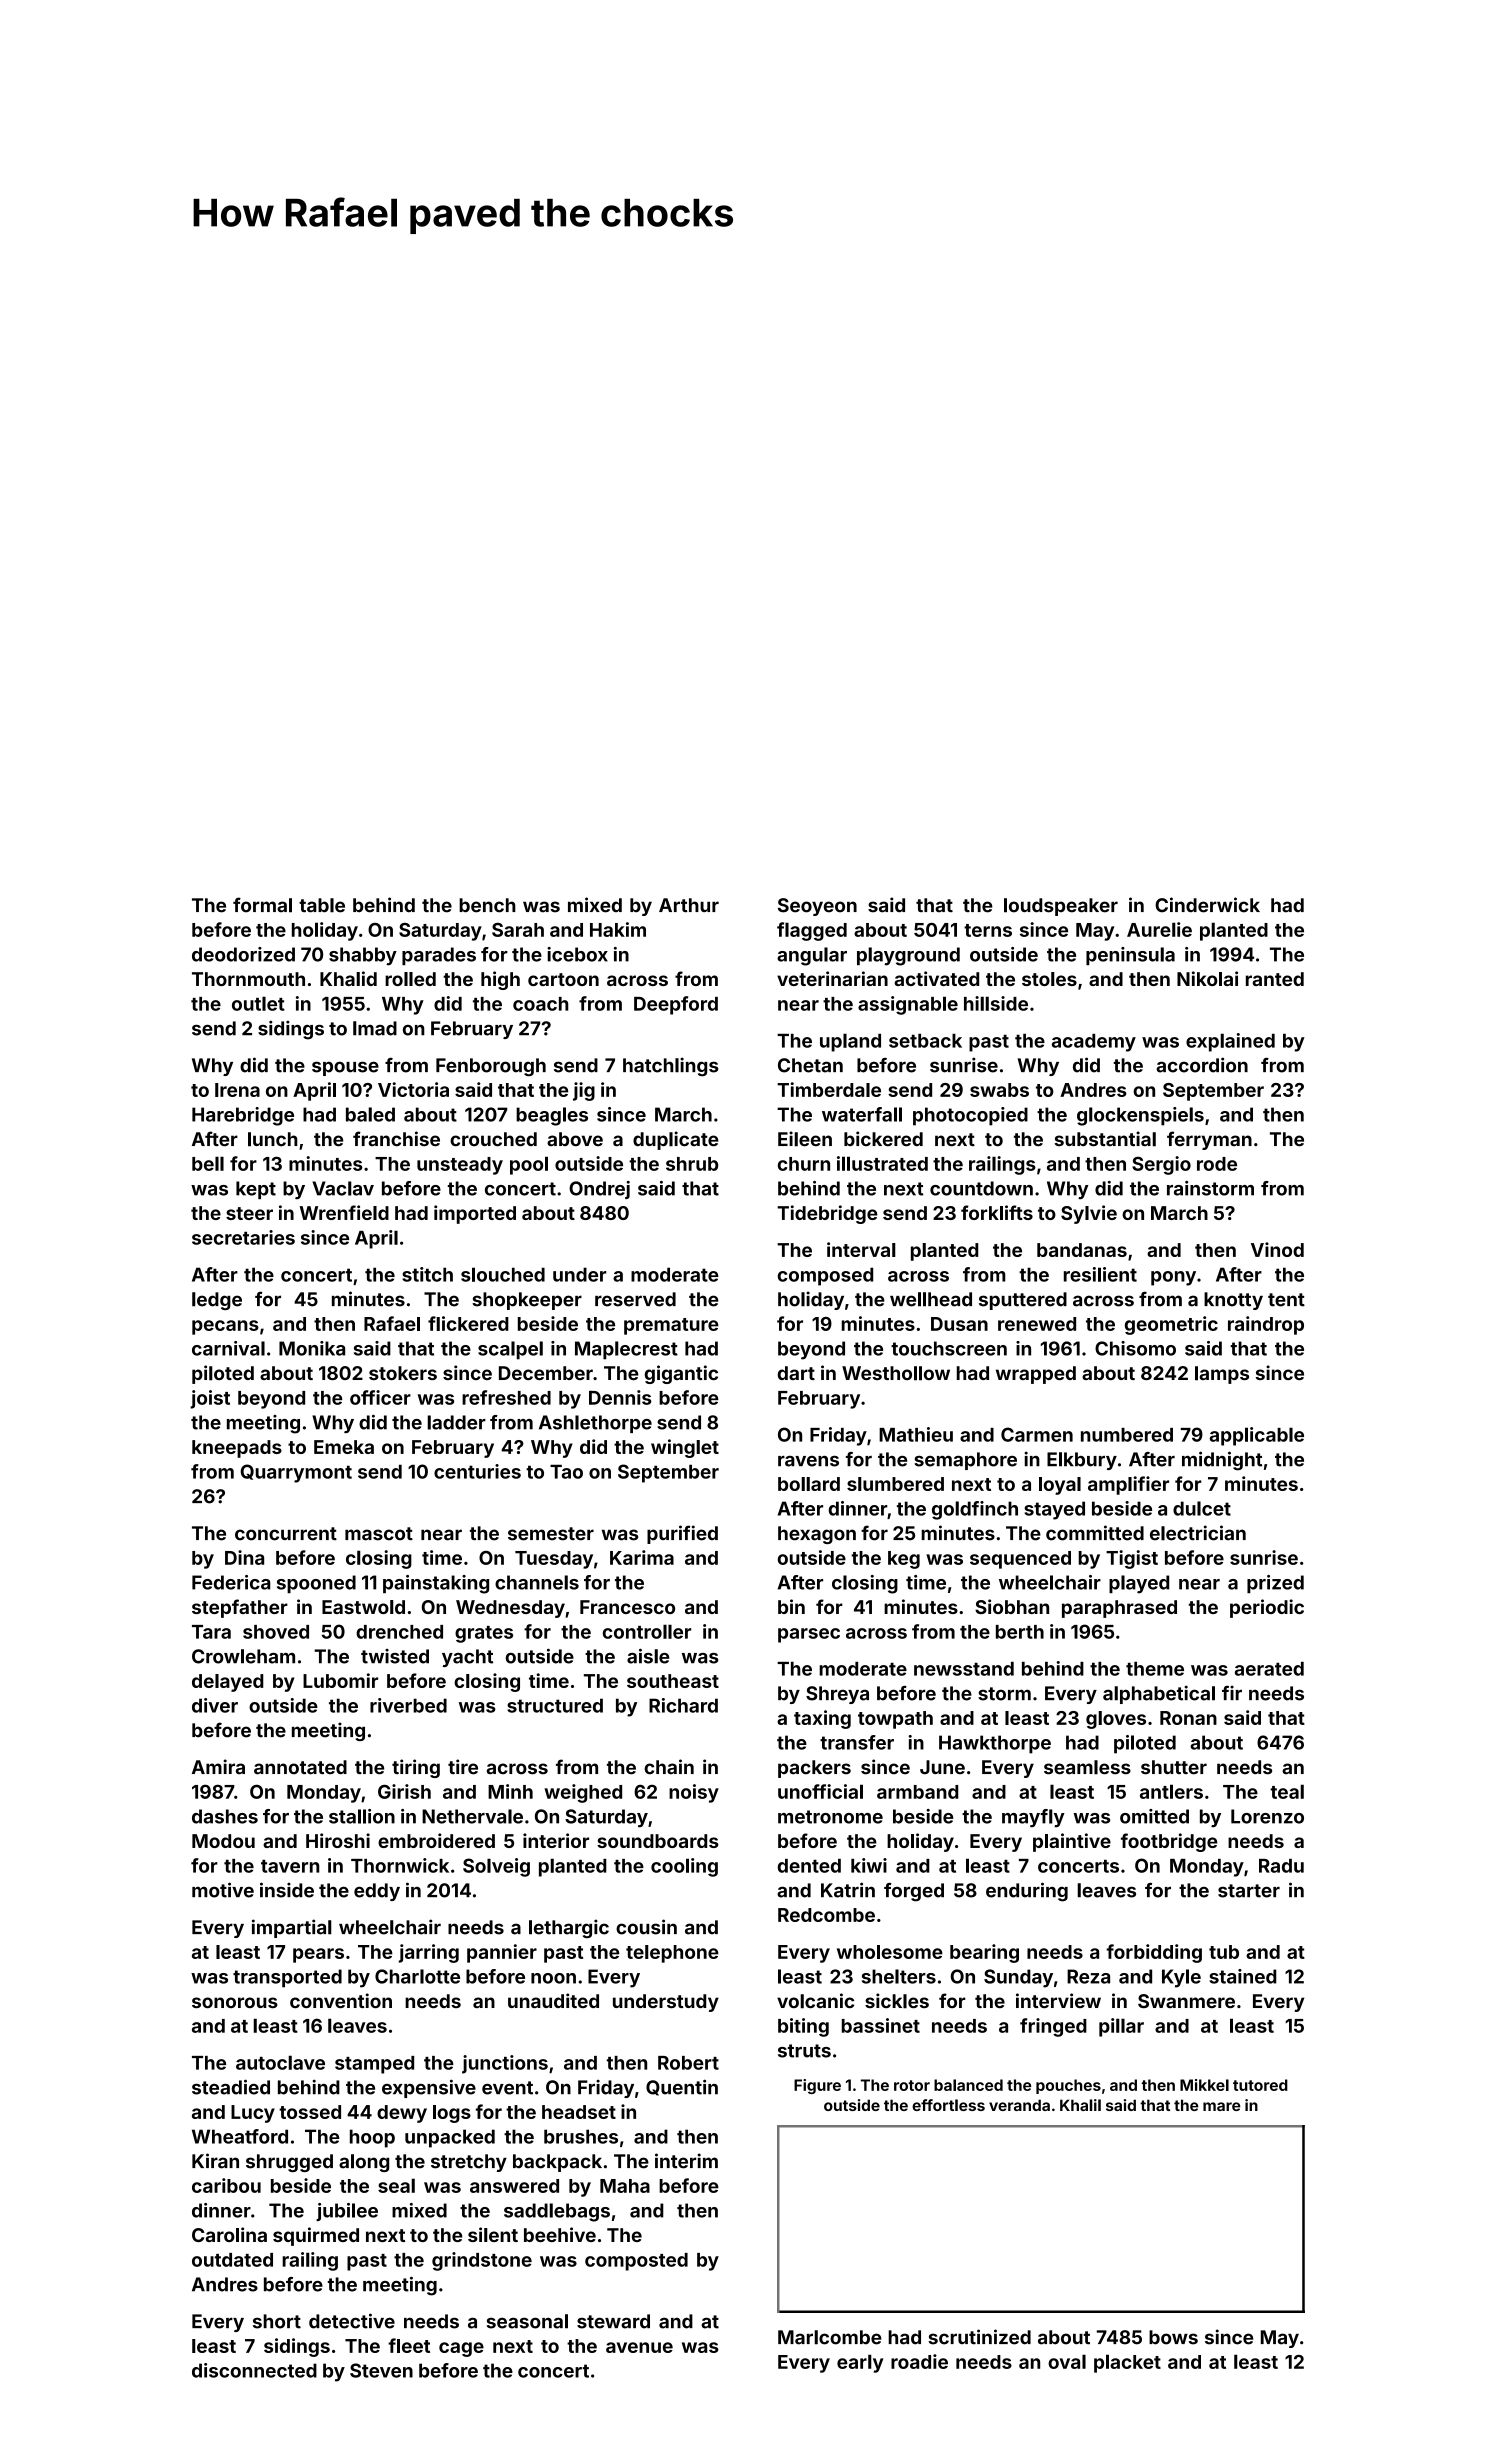 This screenshot has width=1496, height=2464. What do you see at coordinates (491, 1067) in the screenshot?
I see `Fenborough` at bounding box center [491, 1067].
